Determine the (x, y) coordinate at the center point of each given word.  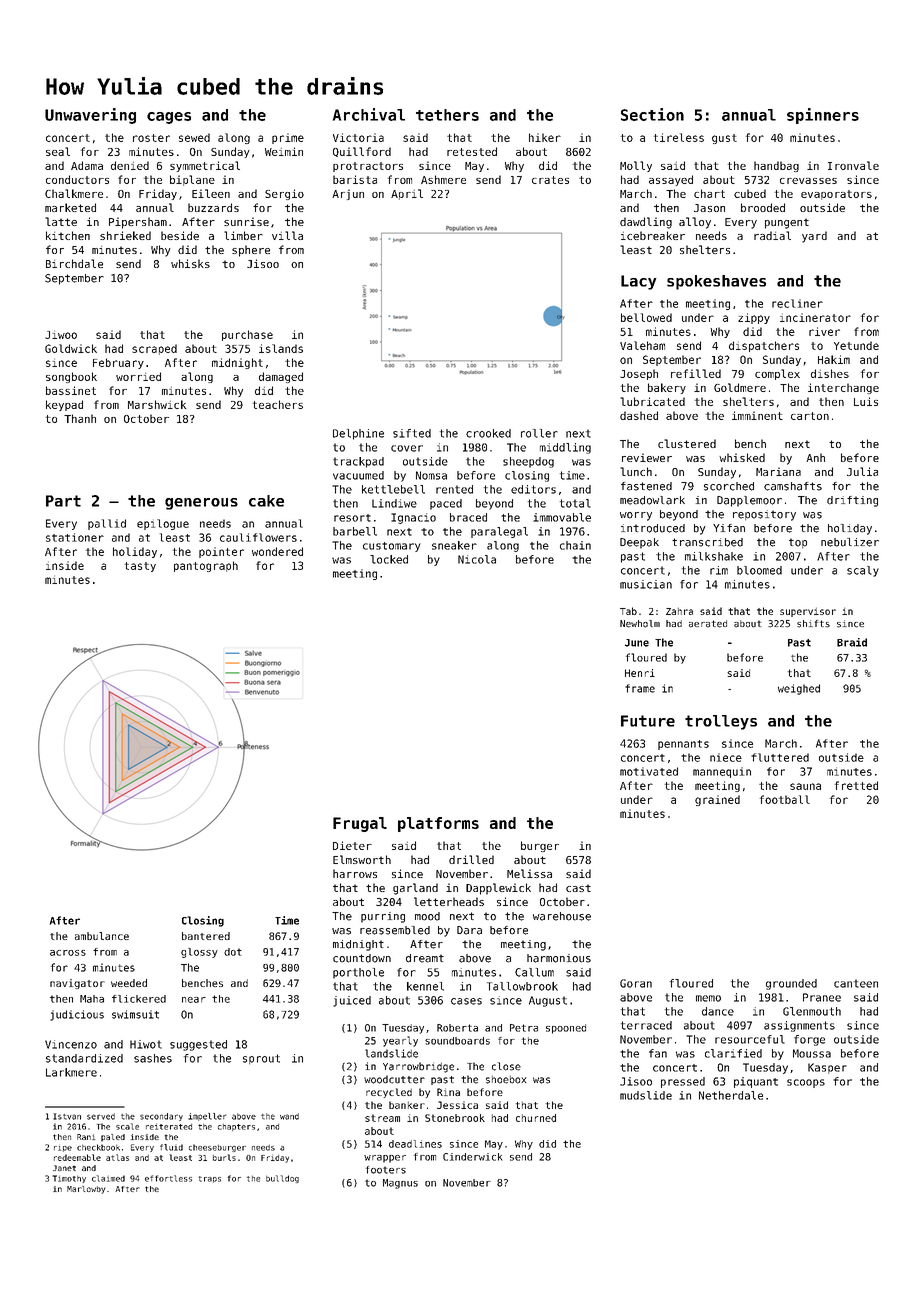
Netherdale (731, 1095)
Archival (369, 114)
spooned (566, 1029)
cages (169, 118)
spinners (823, 116)
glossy (199, 953)
